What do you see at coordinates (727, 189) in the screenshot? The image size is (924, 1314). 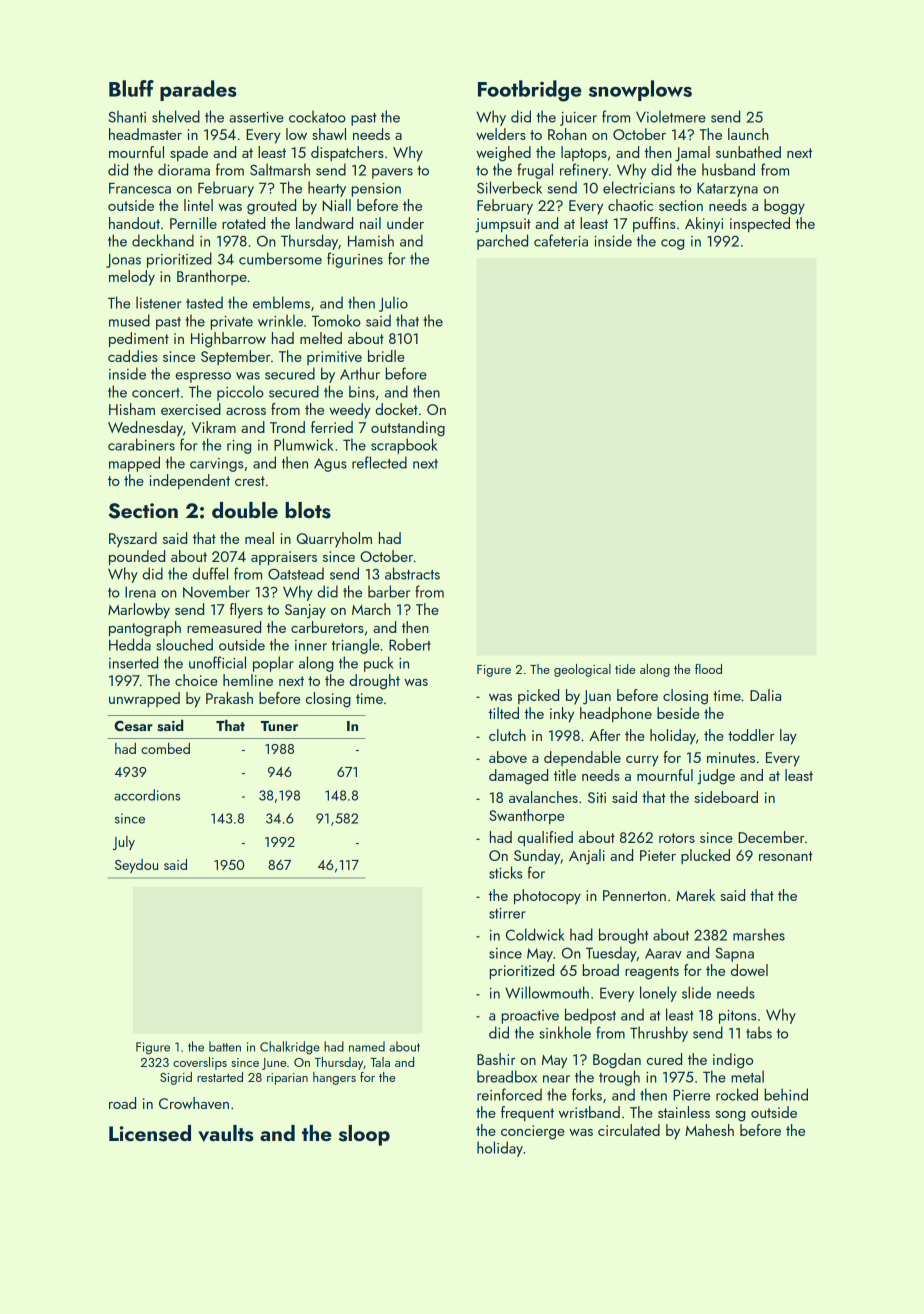 I see `Katarzyna` at bounding box center [727, 189].
